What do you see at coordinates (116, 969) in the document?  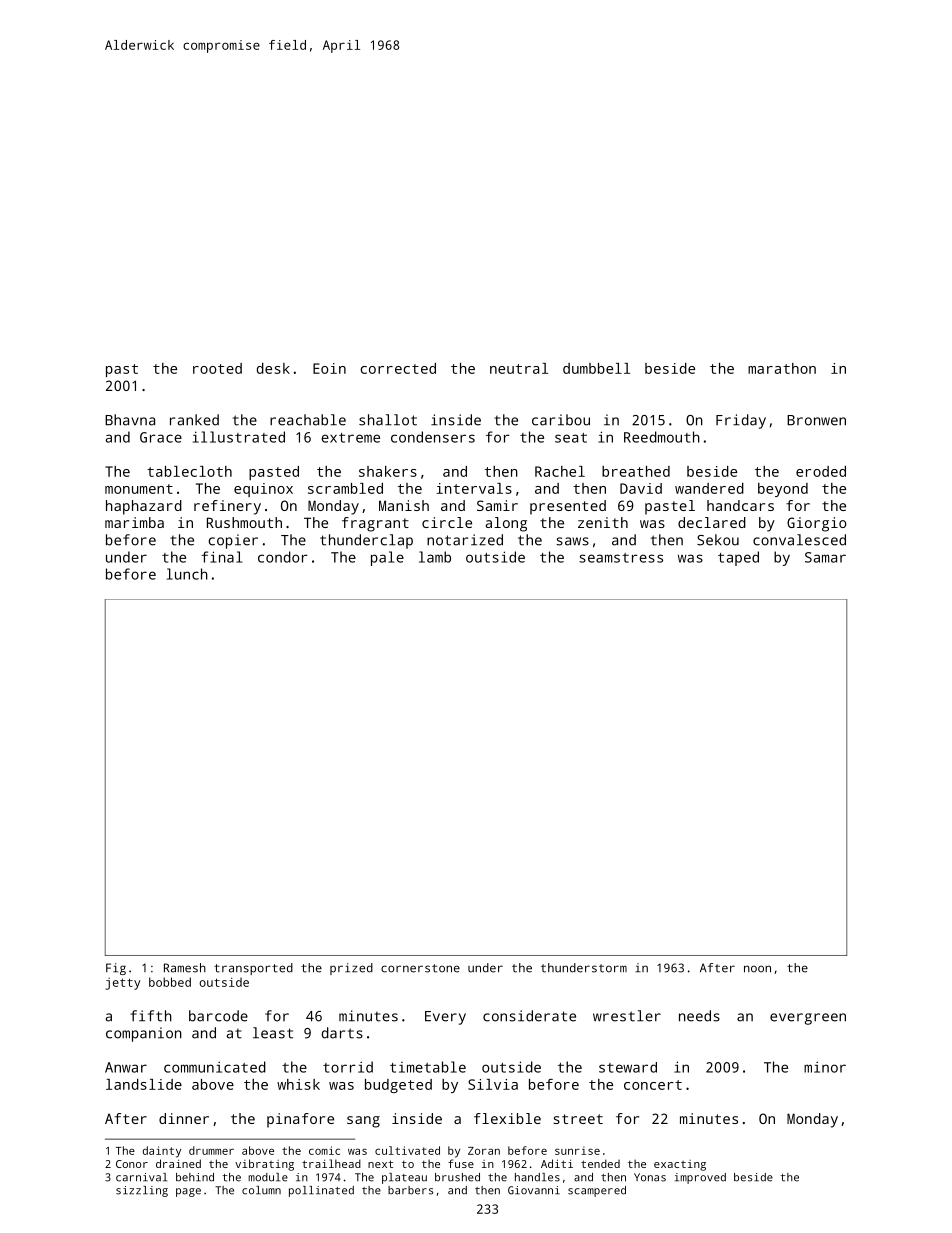 I see `Fig` at bounding box center [116, 969].
